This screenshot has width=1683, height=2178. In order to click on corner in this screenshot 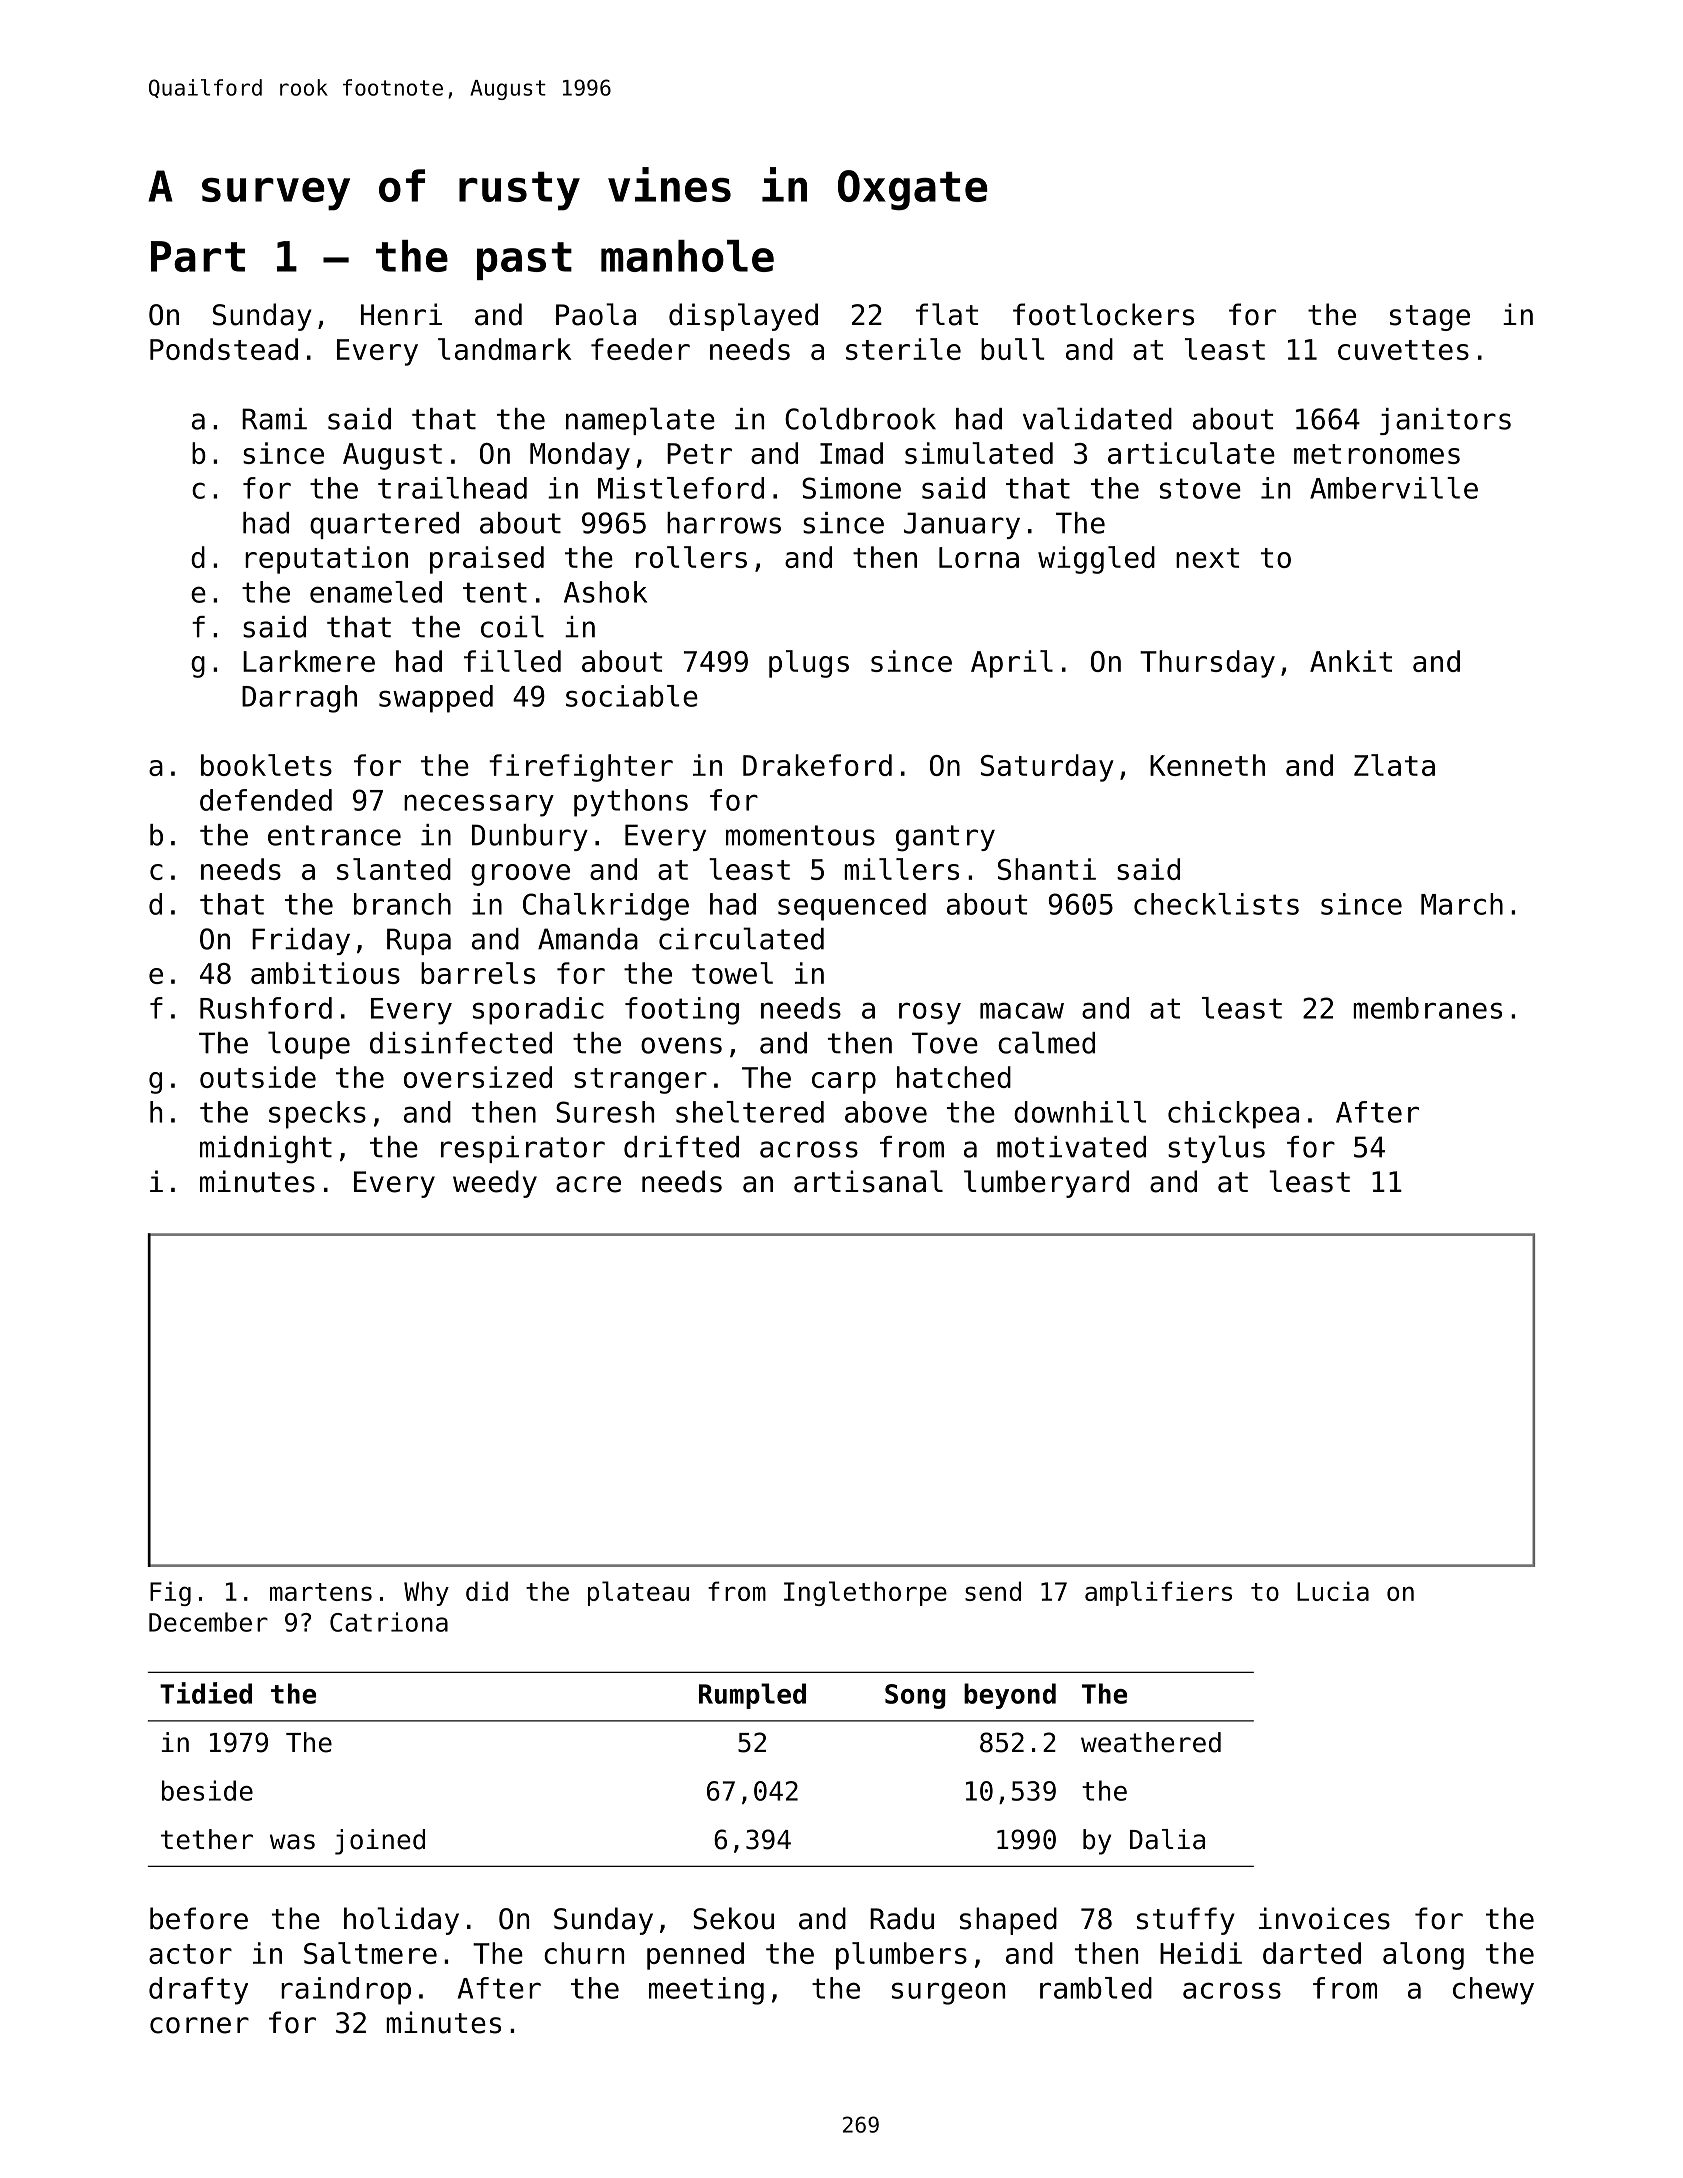, I will do `click(199, 2025)`.
